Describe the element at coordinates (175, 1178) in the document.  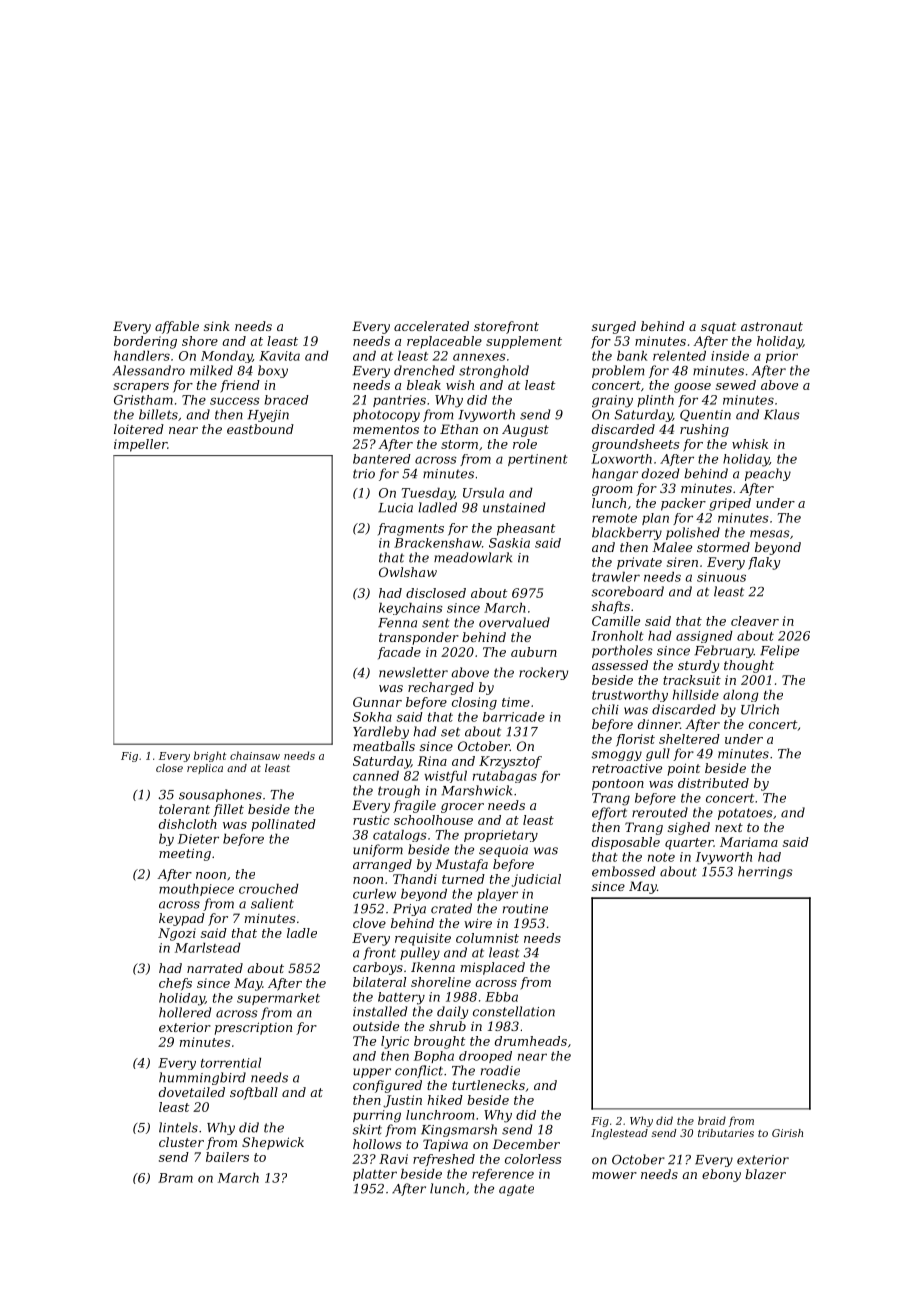
I see `Bram` at that location.
